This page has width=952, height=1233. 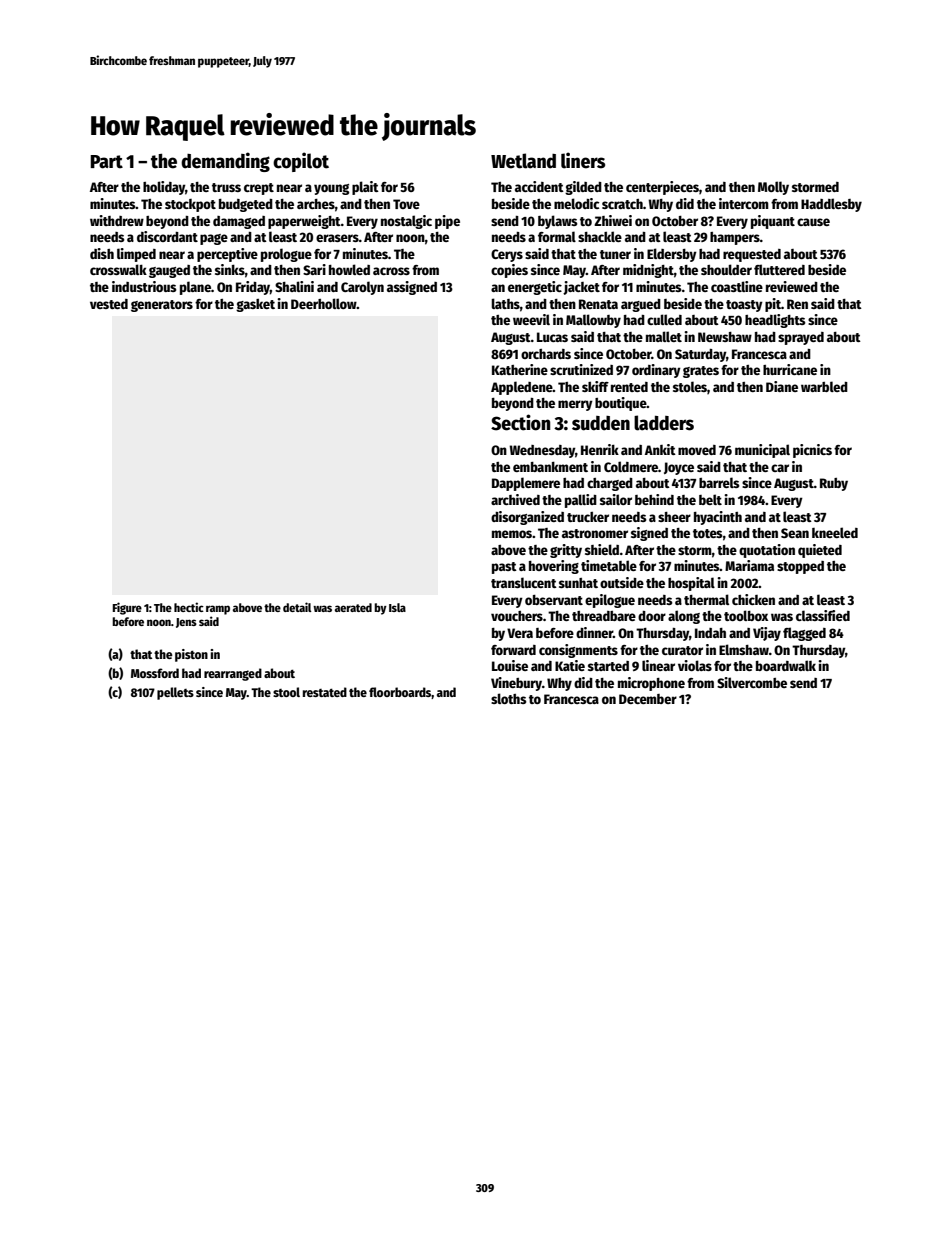 I want to click on translucent, so click(x=524, y=582).
